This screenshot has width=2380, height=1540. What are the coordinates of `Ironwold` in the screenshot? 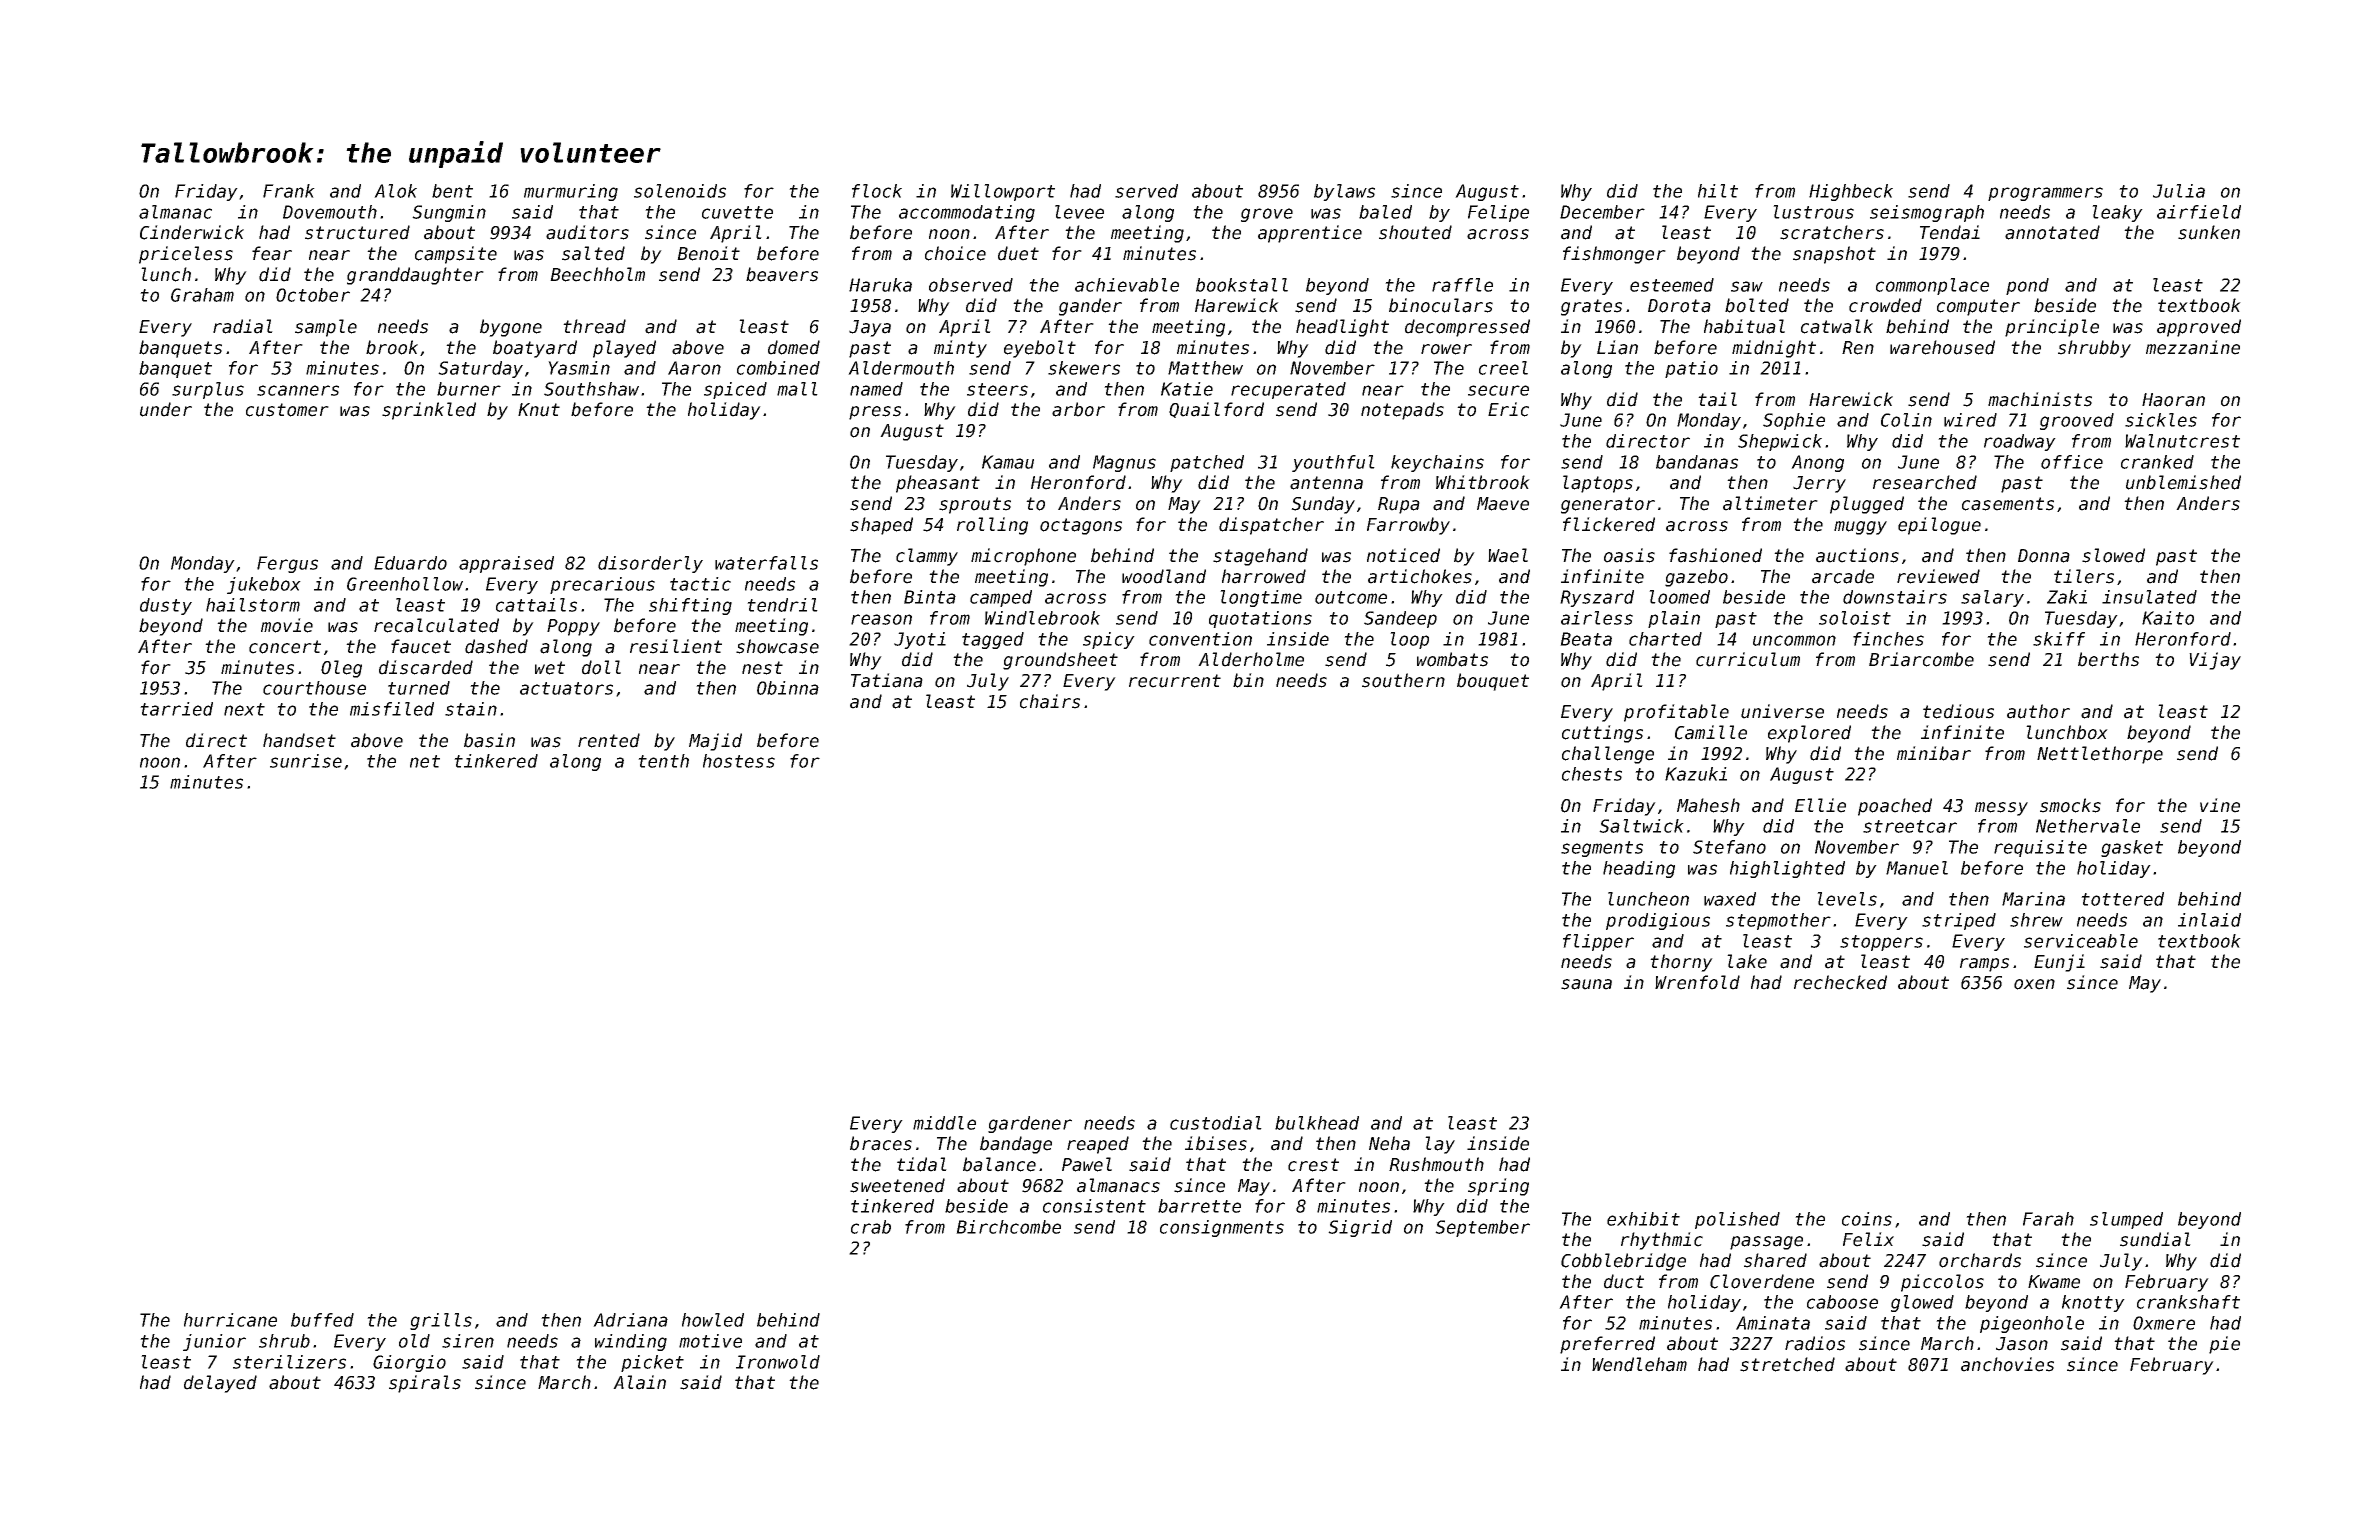 It's located at (778, 1362).
